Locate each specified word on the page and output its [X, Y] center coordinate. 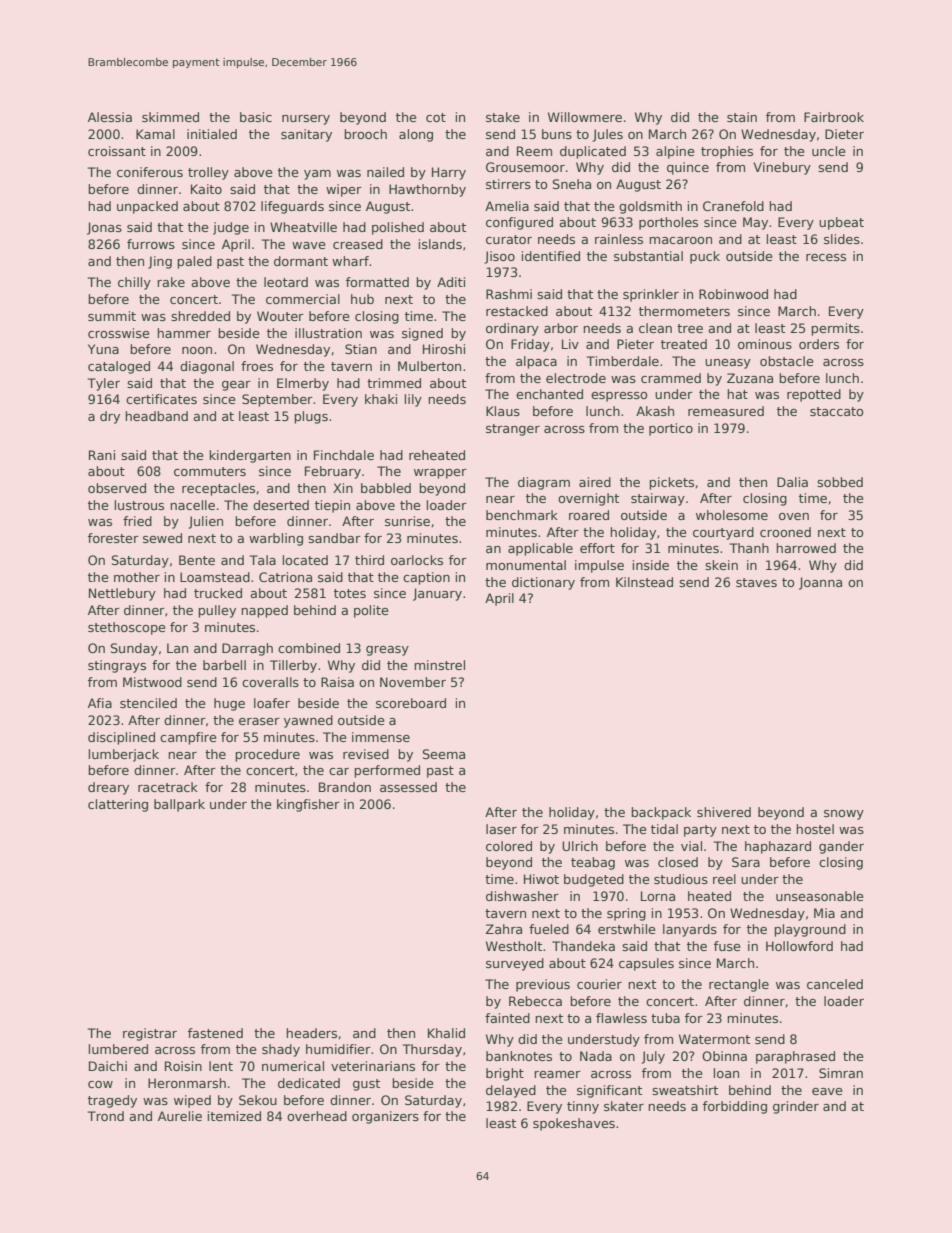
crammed [671, 378]
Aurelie [180, 1116]
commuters [210, 471]
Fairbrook [834, 117]
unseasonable [820, 896]
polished [398, 228]
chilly [134, 283]
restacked [517, 311]
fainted [507, 1018]
